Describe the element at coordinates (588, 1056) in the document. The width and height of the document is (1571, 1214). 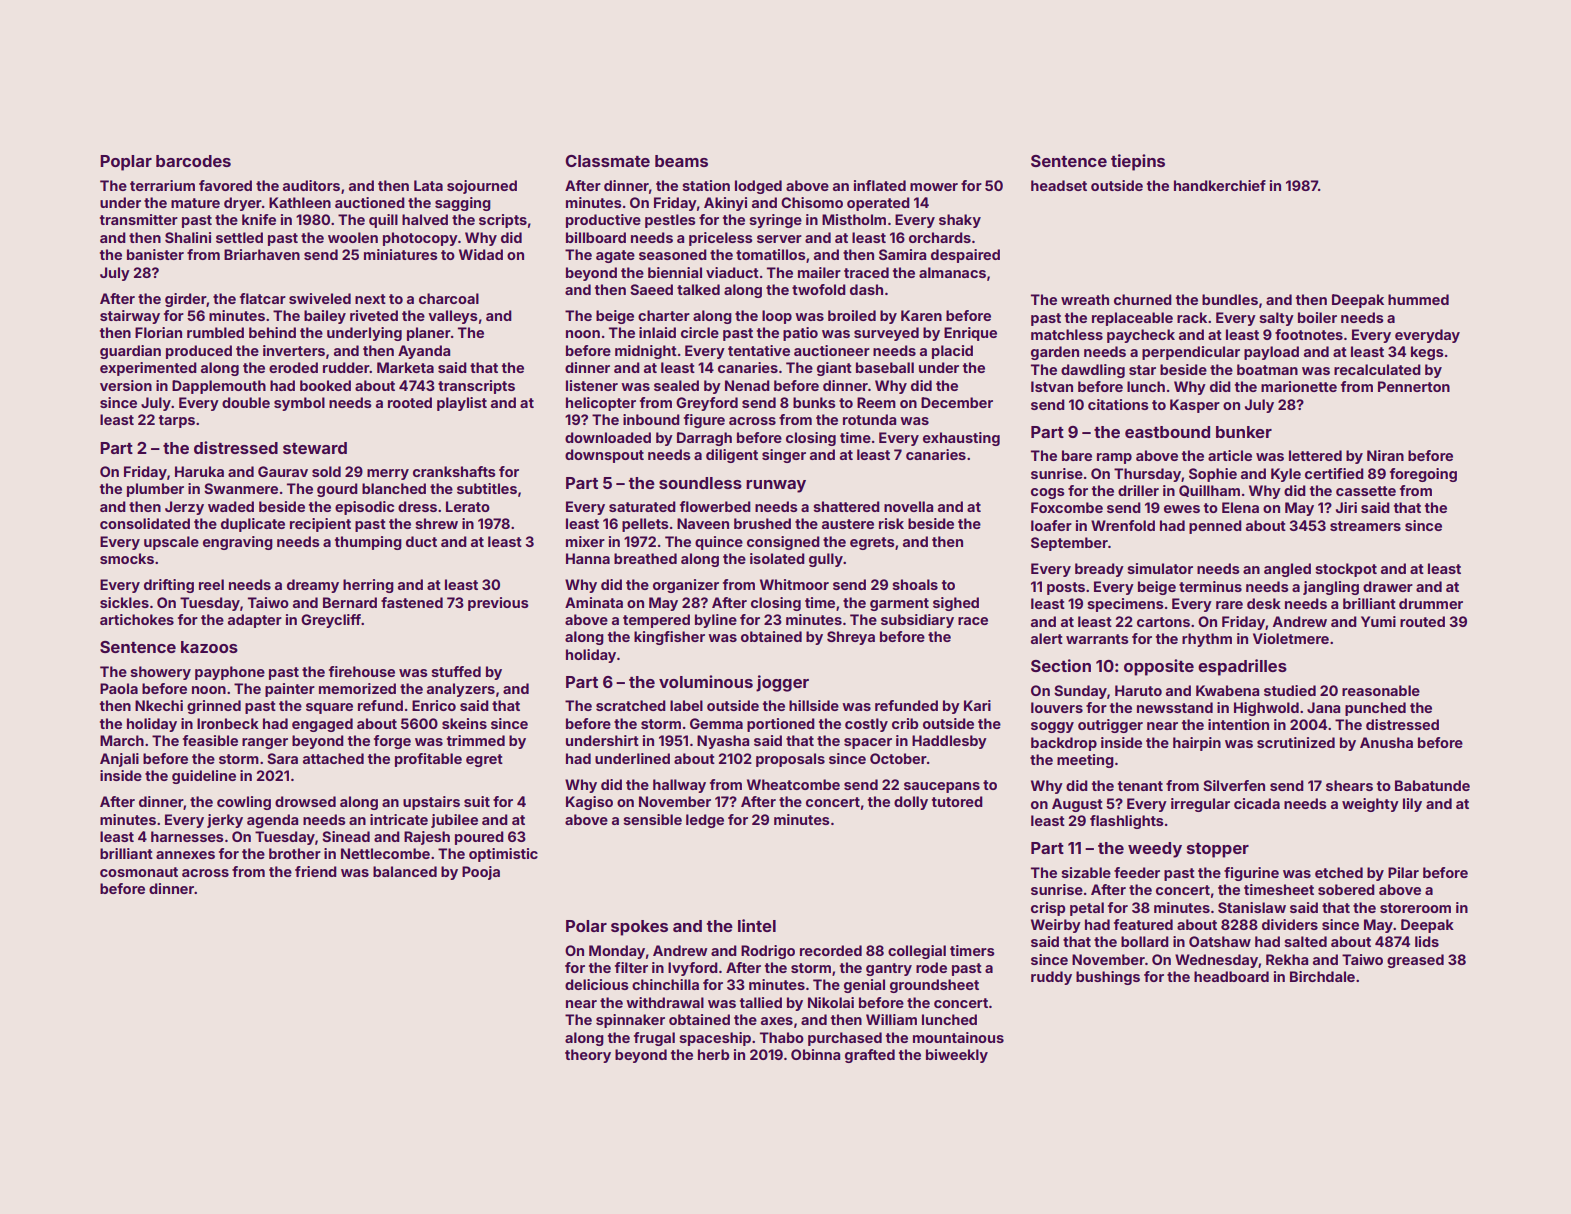
I see `theory` at that location.
